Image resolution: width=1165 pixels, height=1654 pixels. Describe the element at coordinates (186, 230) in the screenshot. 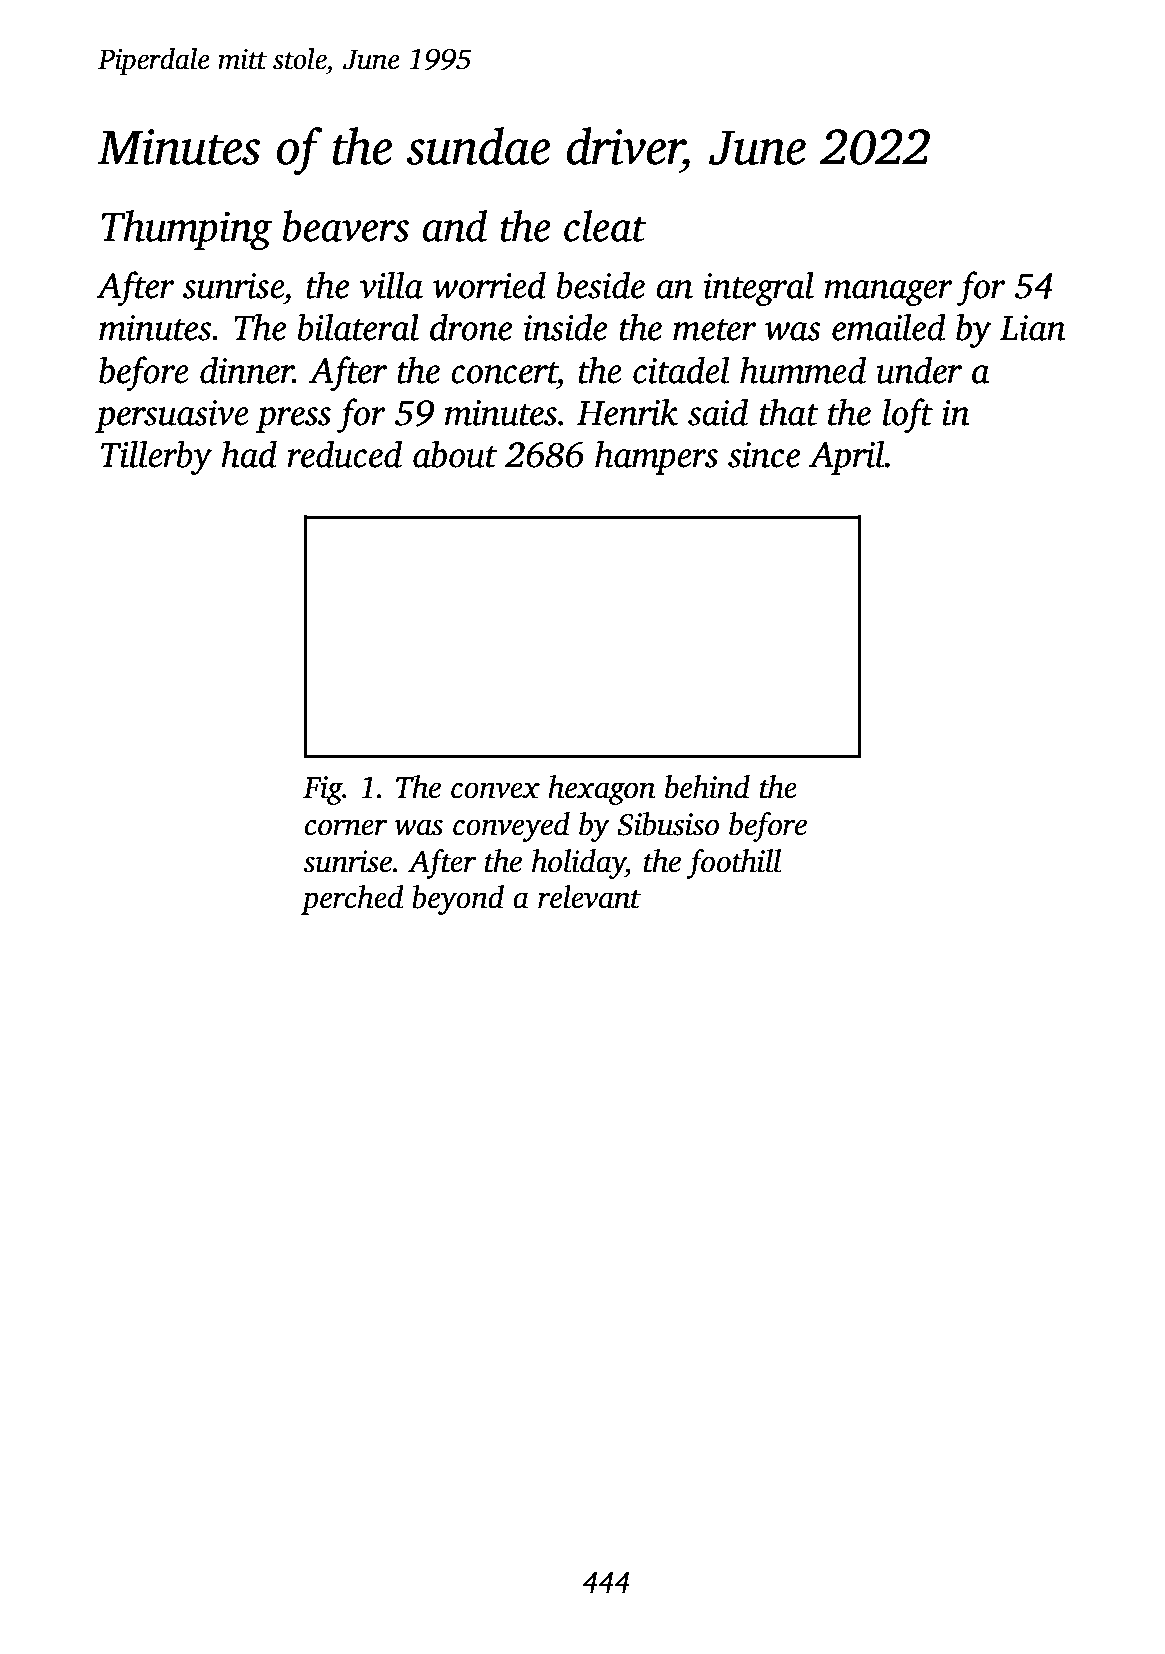

I see `Thumping` at that location.
